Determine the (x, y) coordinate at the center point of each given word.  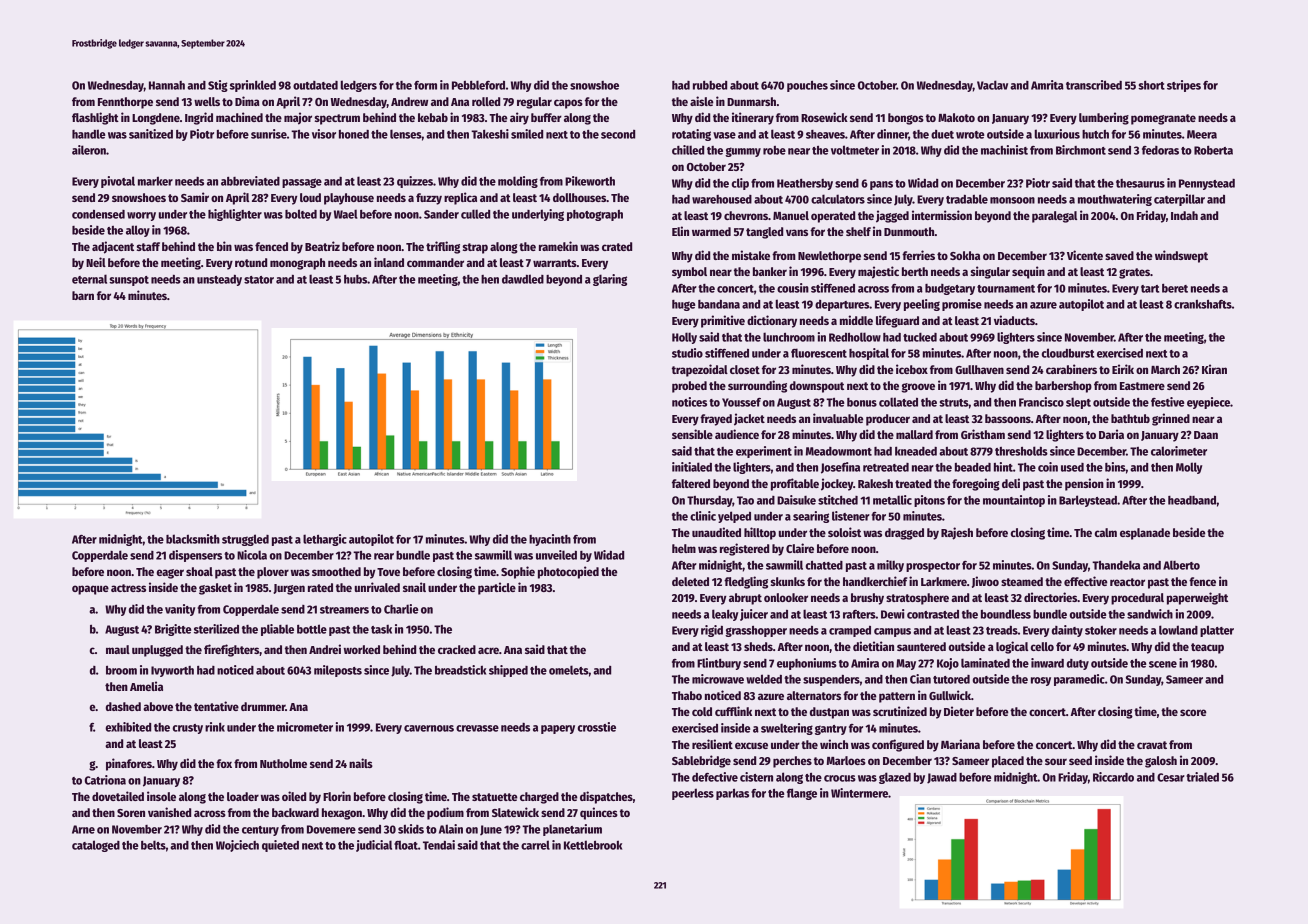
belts (153, 845)
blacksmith (193, 539)
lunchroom (789, 337)
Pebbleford (478, 85)
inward (1047, 663)
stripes (1184, 86)
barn (83, 295)
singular (990, 272)
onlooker (786, 597)
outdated (315, 85)
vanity (180, 610)
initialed (692, 467)
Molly (1189, 468)
